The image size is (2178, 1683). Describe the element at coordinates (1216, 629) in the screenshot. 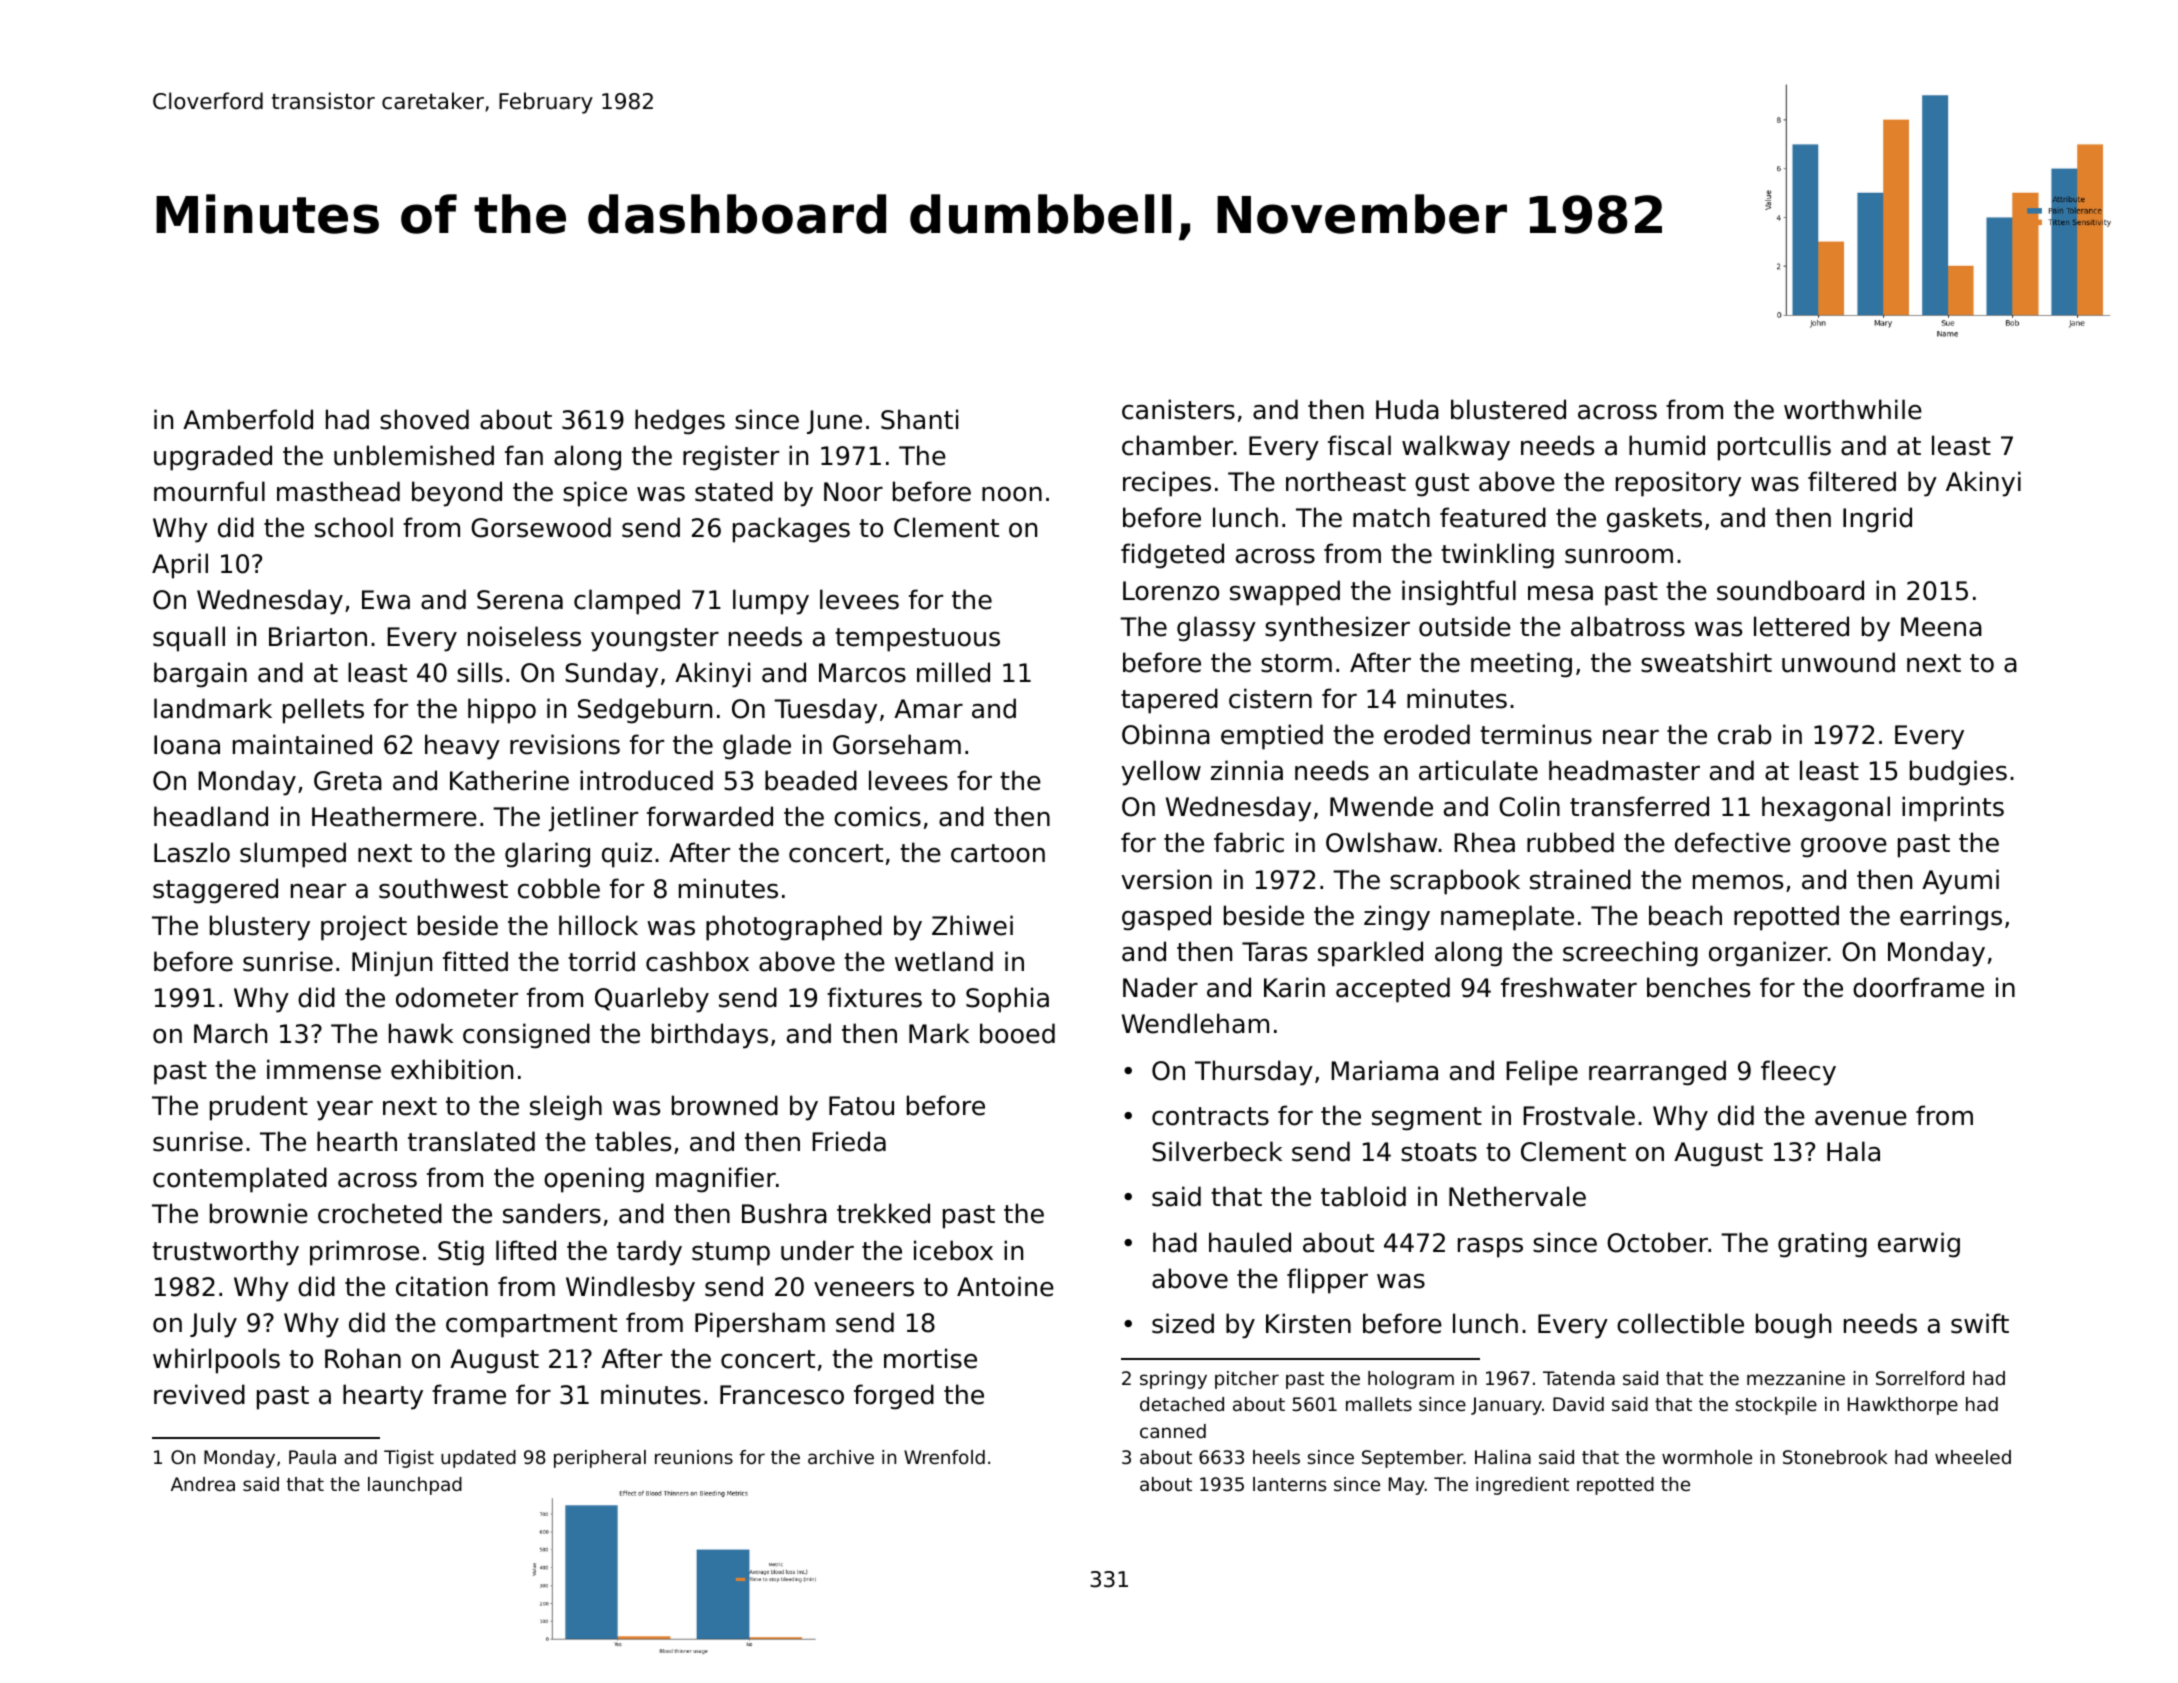

I see `glassy` at that location.
